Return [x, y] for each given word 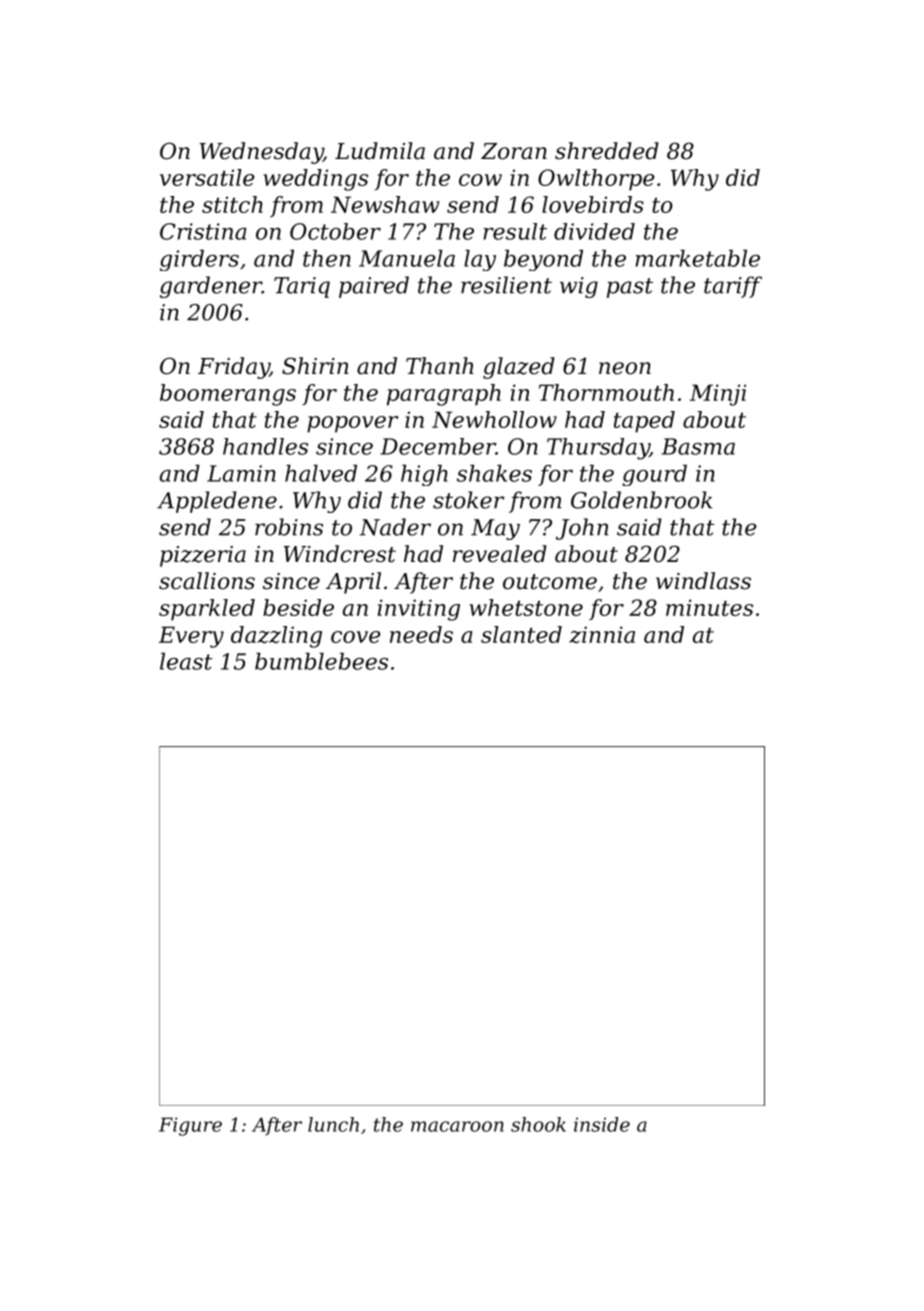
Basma [698, 446]
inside [602, 1124]
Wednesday [261, 153]
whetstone [526, 607]
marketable [697, 258]
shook [538, 1124]
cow [480, 180]
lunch [333, 1124]
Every [191, 637]
